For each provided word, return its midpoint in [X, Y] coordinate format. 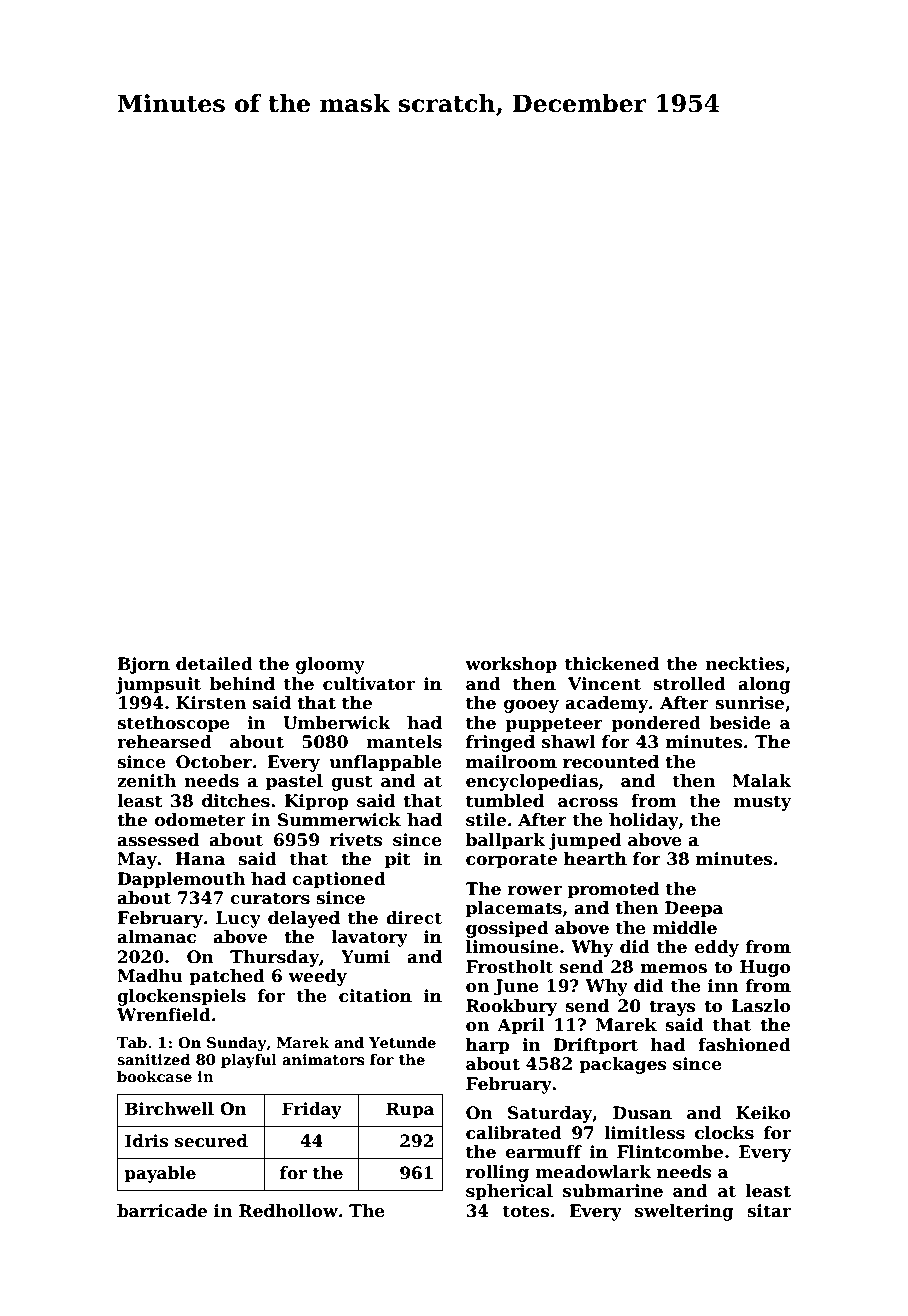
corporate [511, 861]
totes [526, 1211]
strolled [689, 684]
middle [685, 928]
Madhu [150, 976]
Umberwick [337, 723]
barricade [162, 1211]
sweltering [684, 1212]
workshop [511, 665]
